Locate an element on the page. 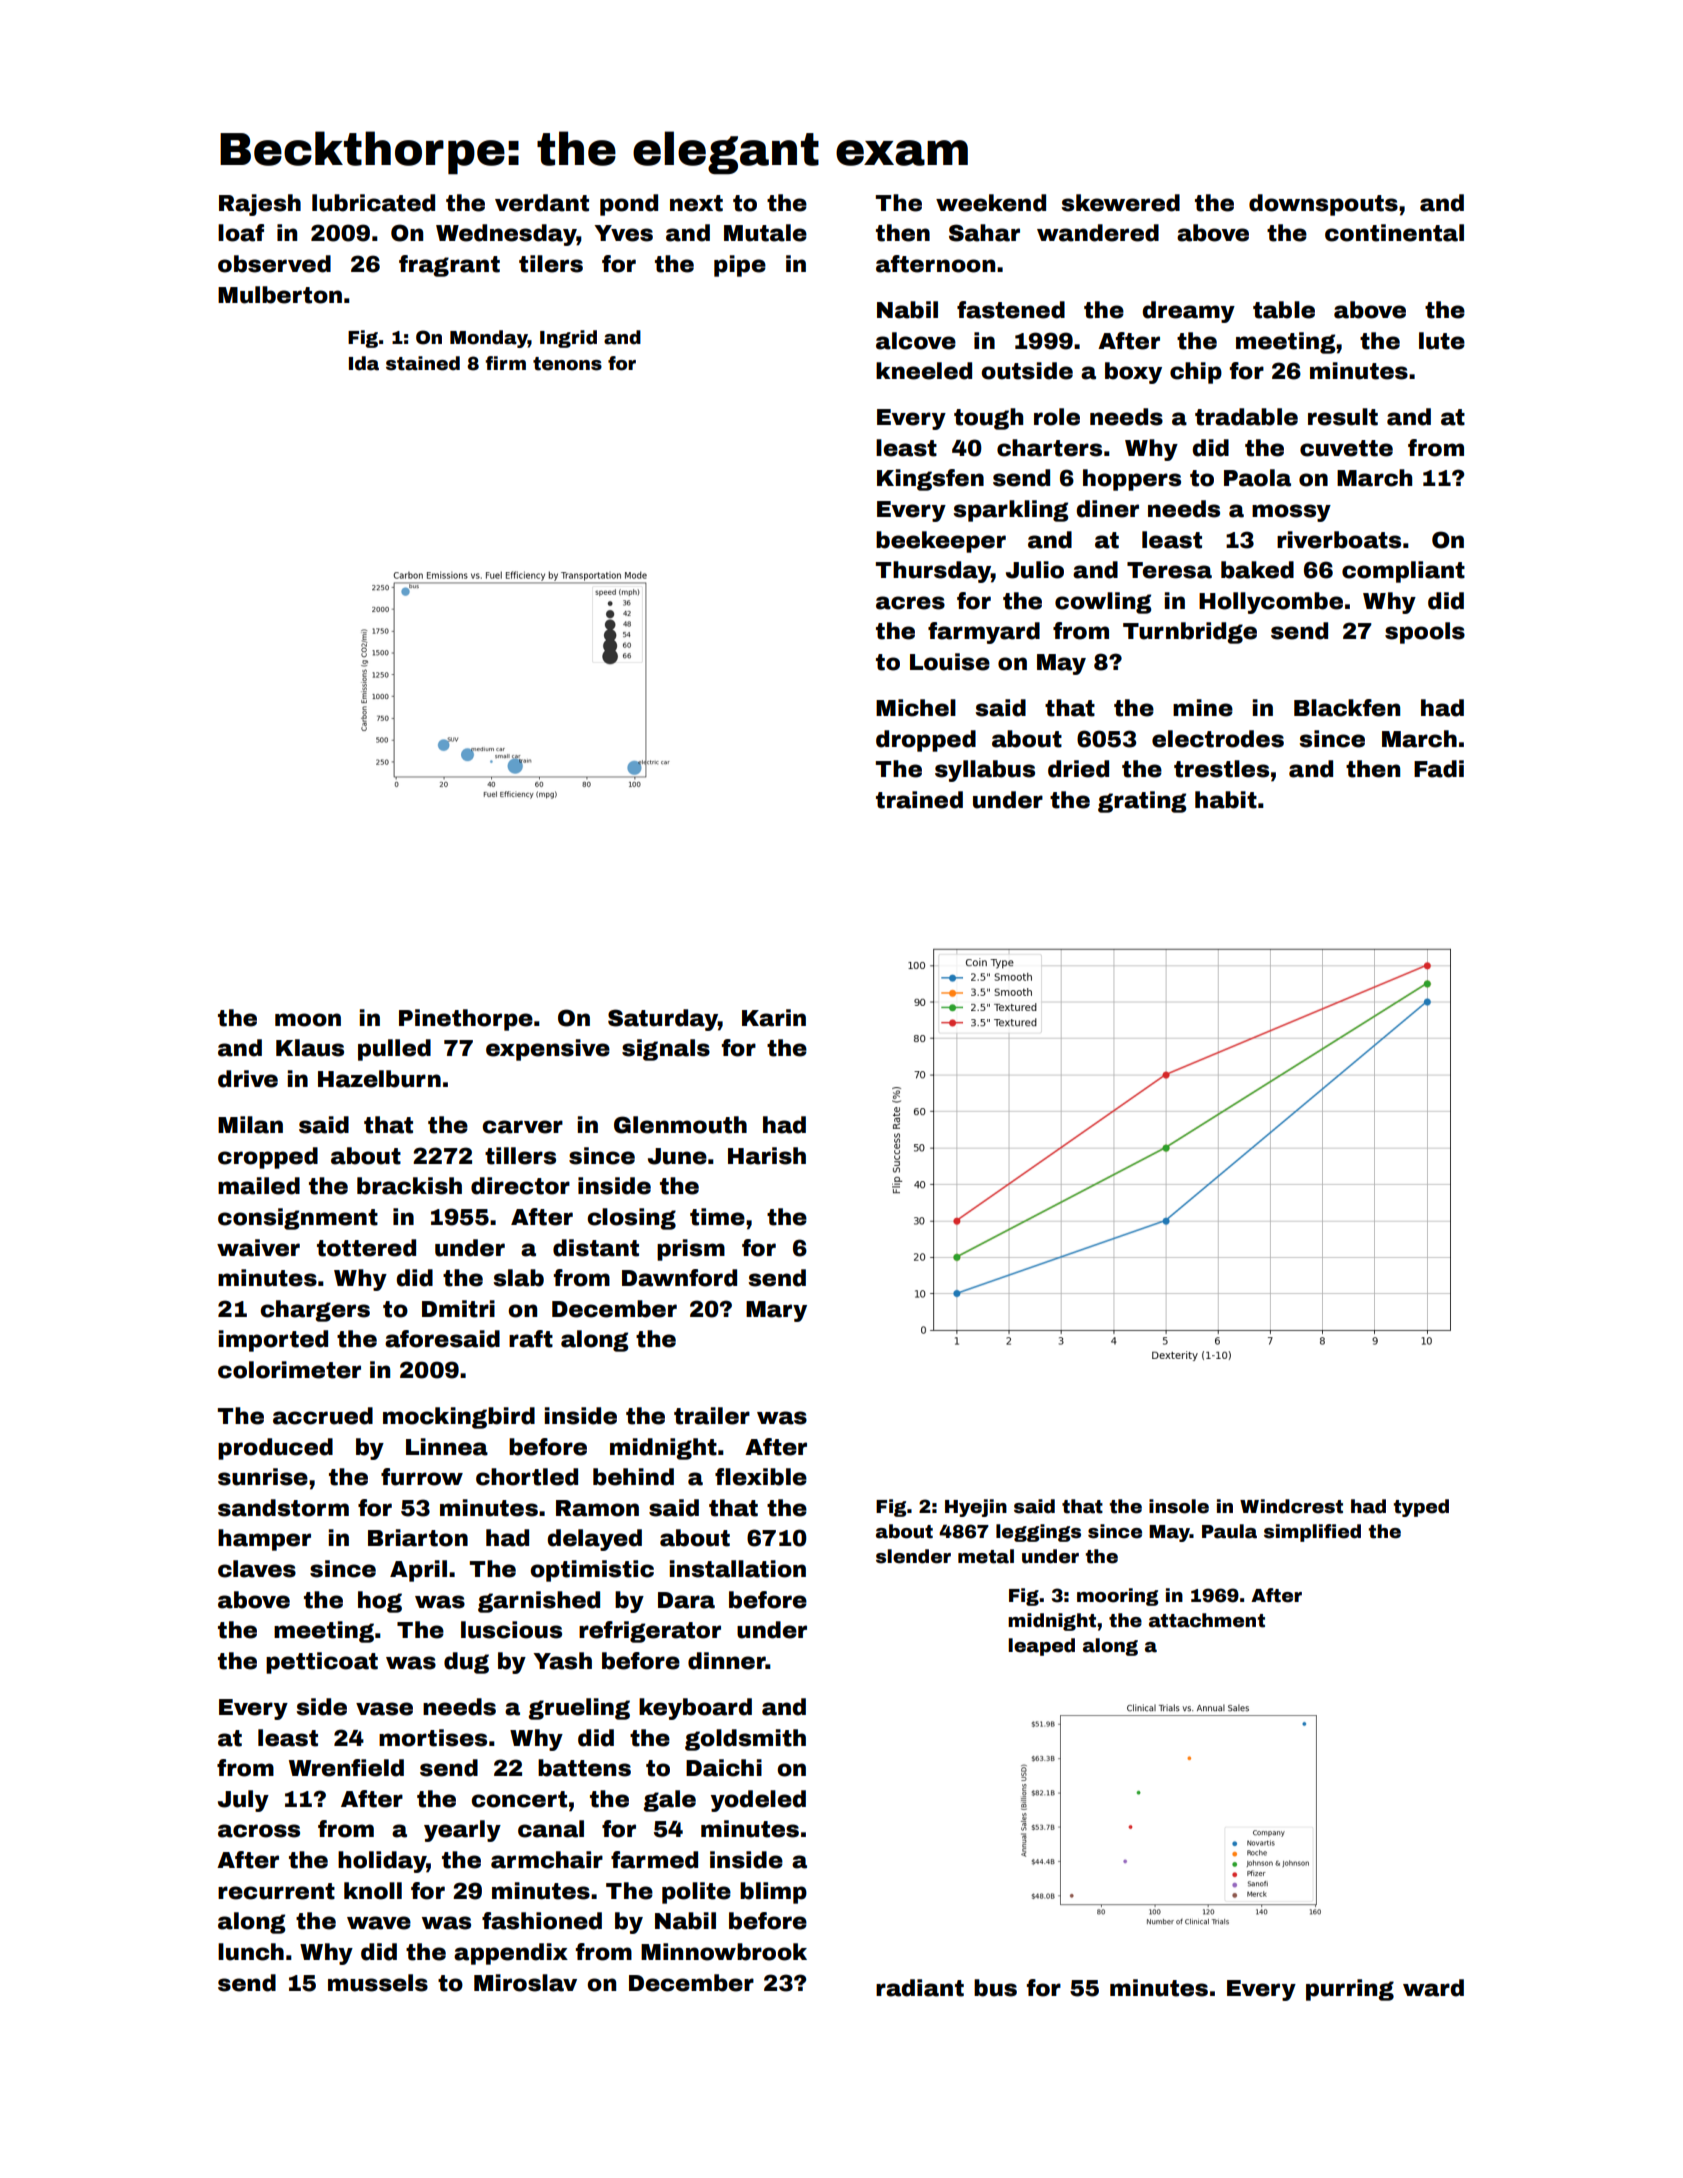 Image resolution: width=1683 pixels, height=2178 pixels. Miroslav is located at coordinates (525, 1983).
